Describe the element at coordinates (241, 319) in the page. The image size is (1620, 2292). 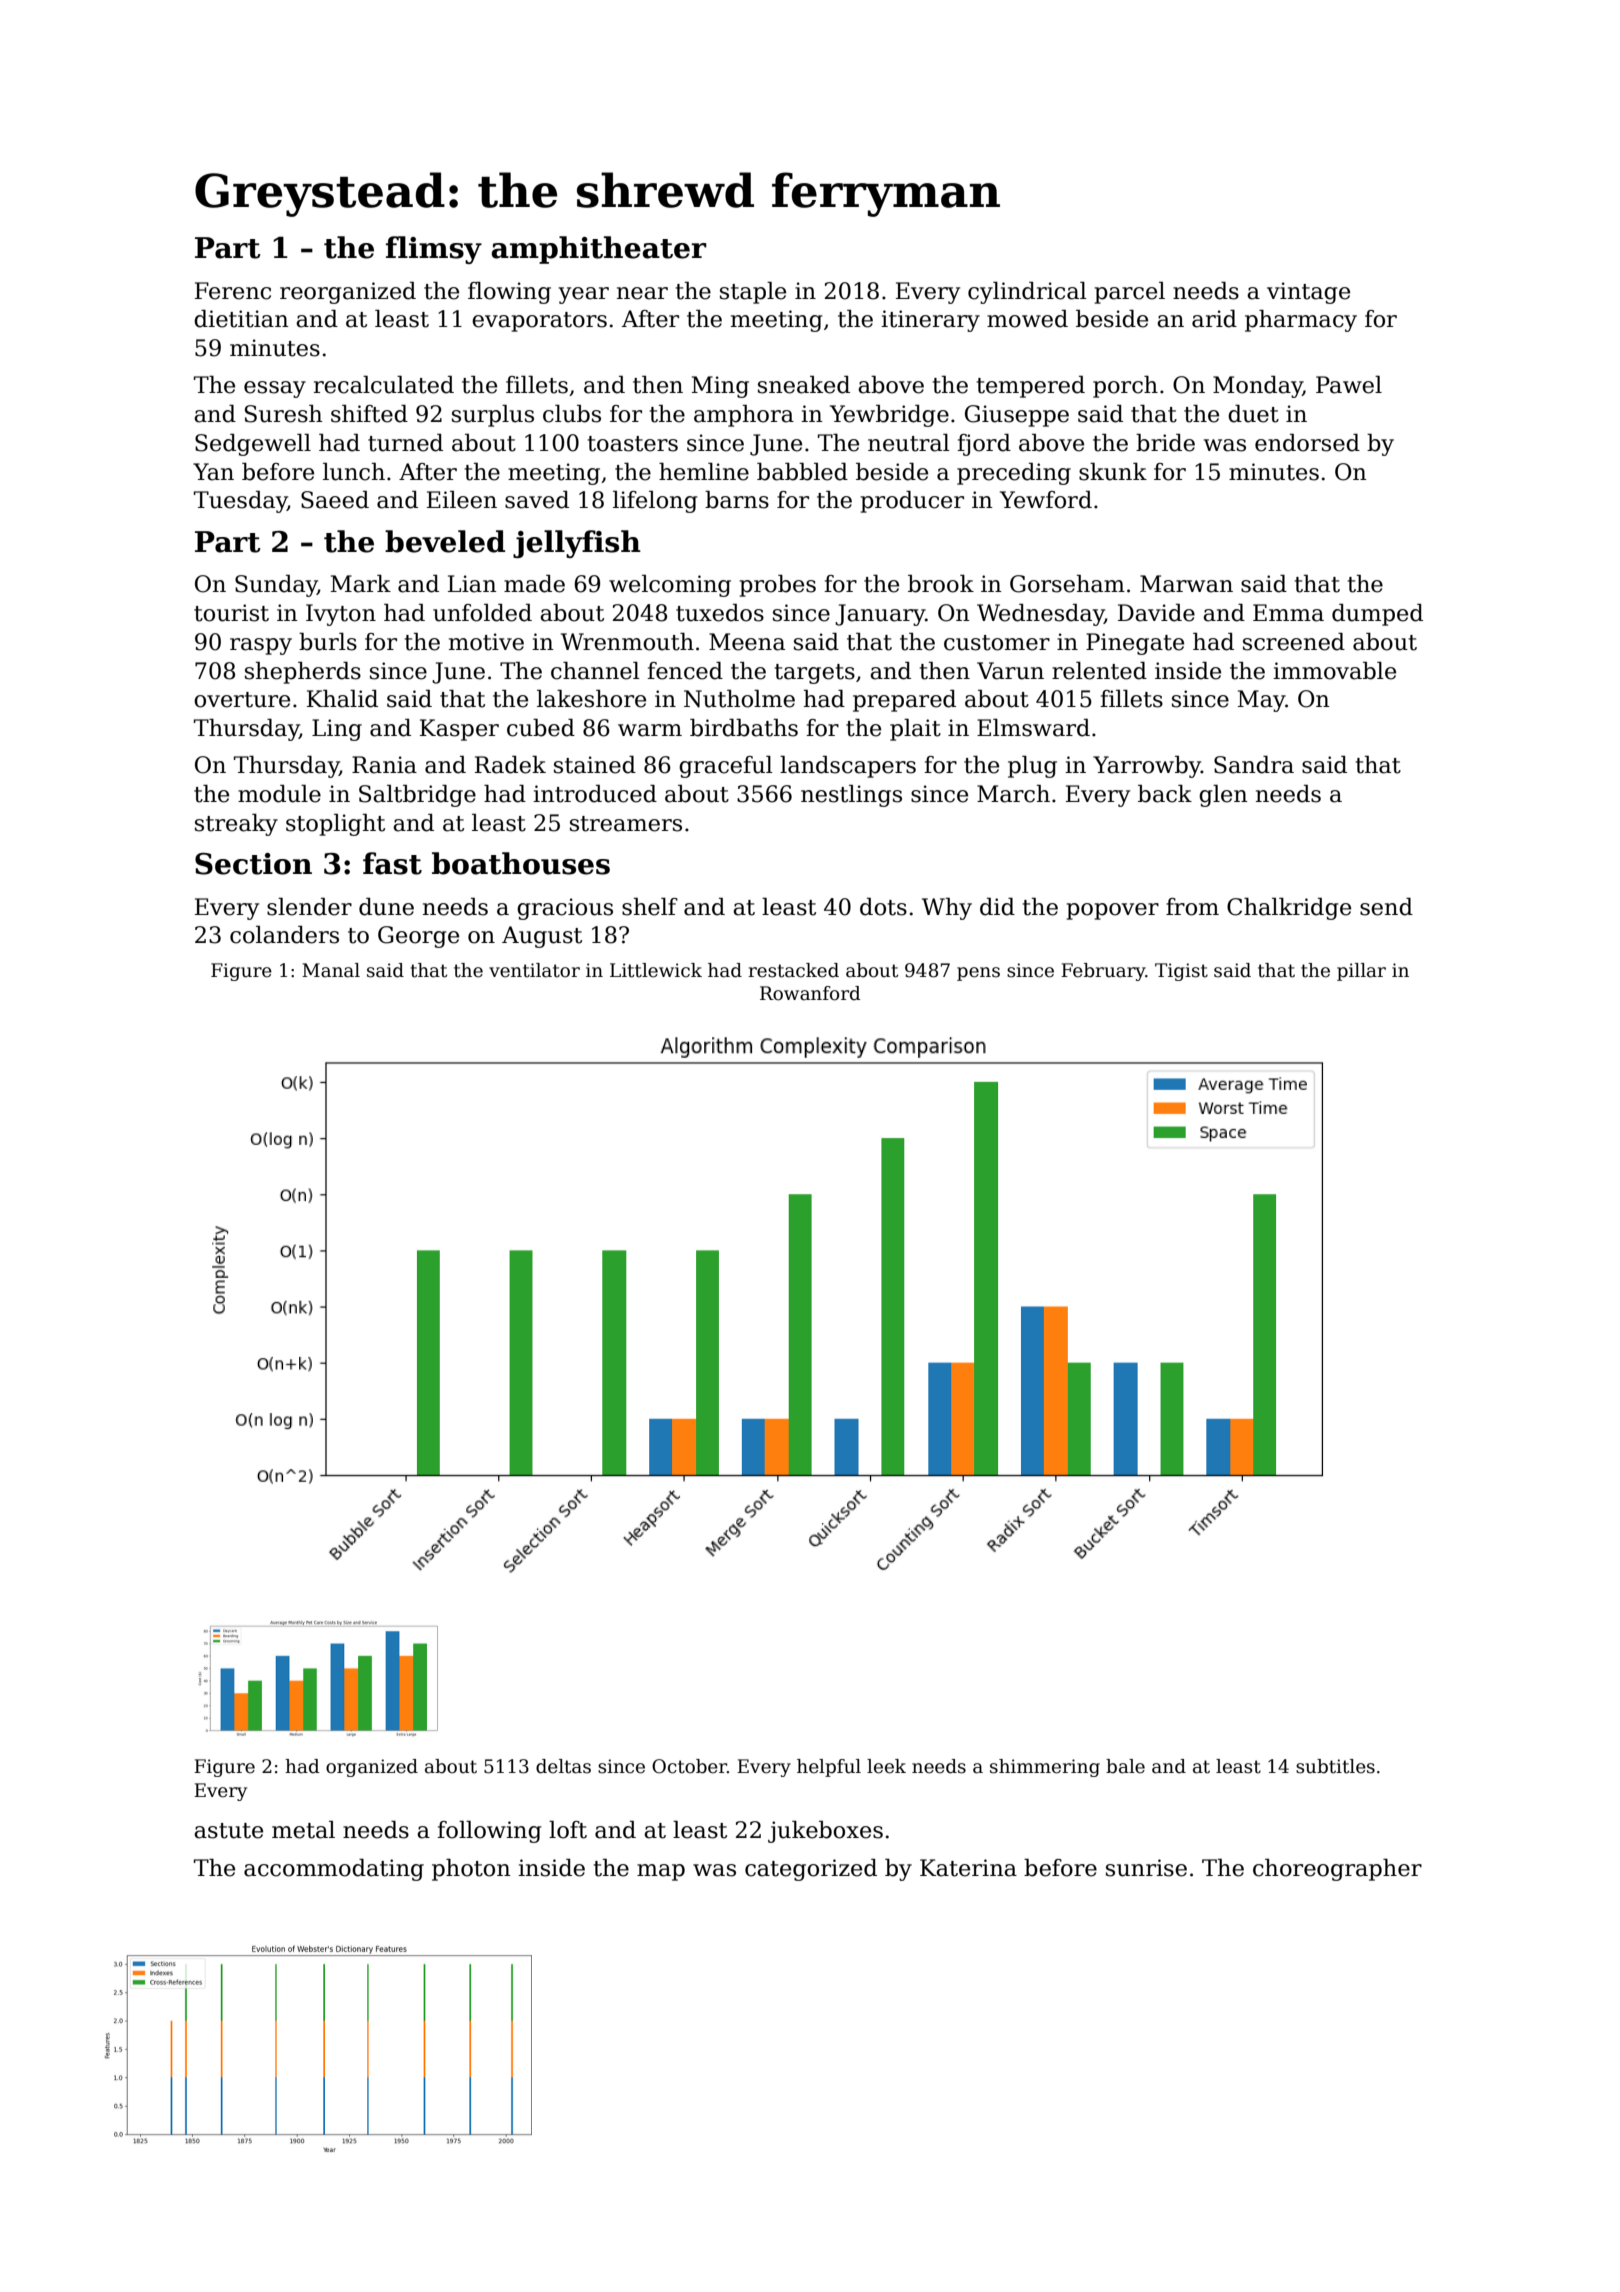
I see `dietitian` at that location.
